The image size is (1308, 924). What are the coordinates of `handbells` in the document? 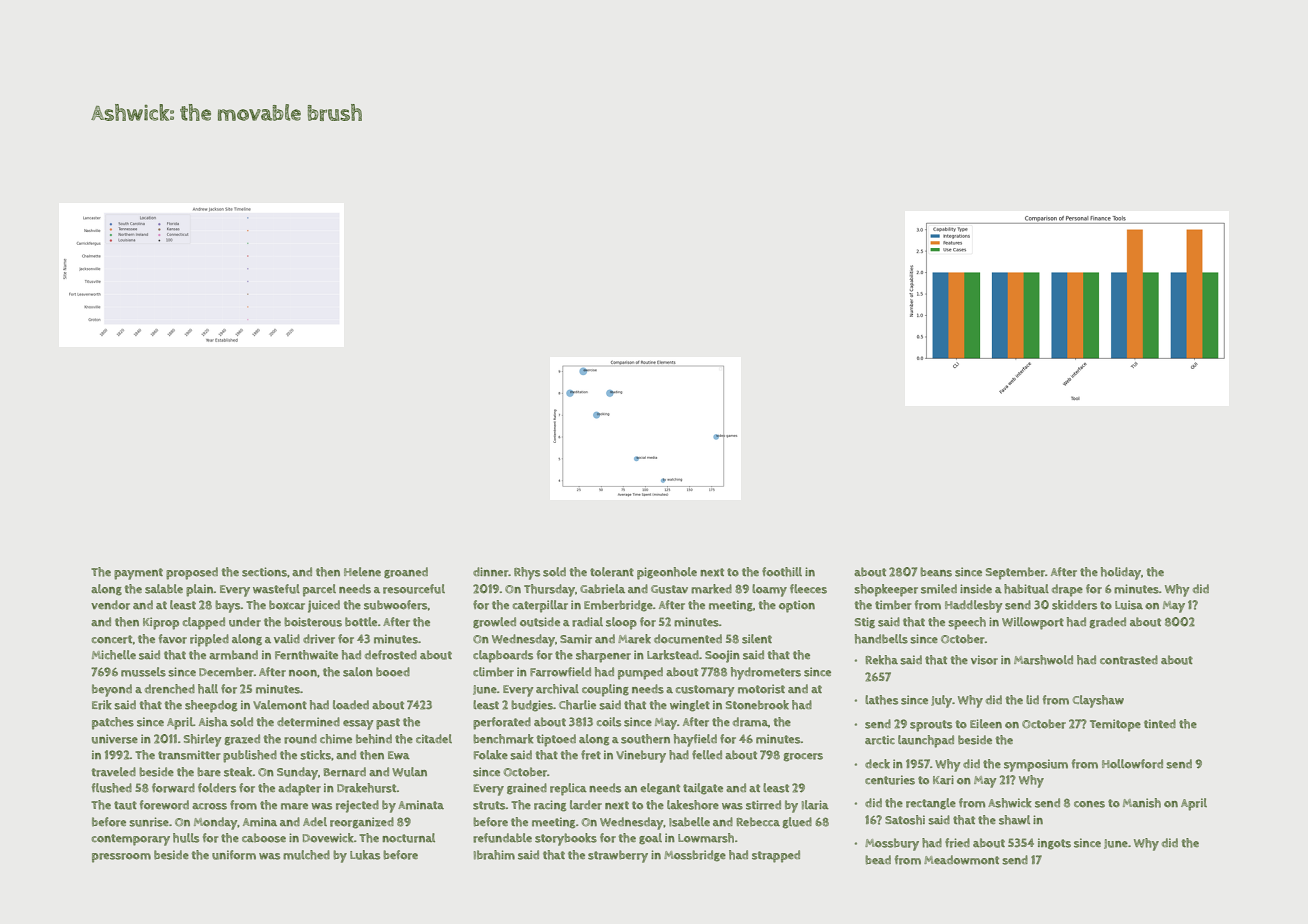 It's located at (881, 639).
